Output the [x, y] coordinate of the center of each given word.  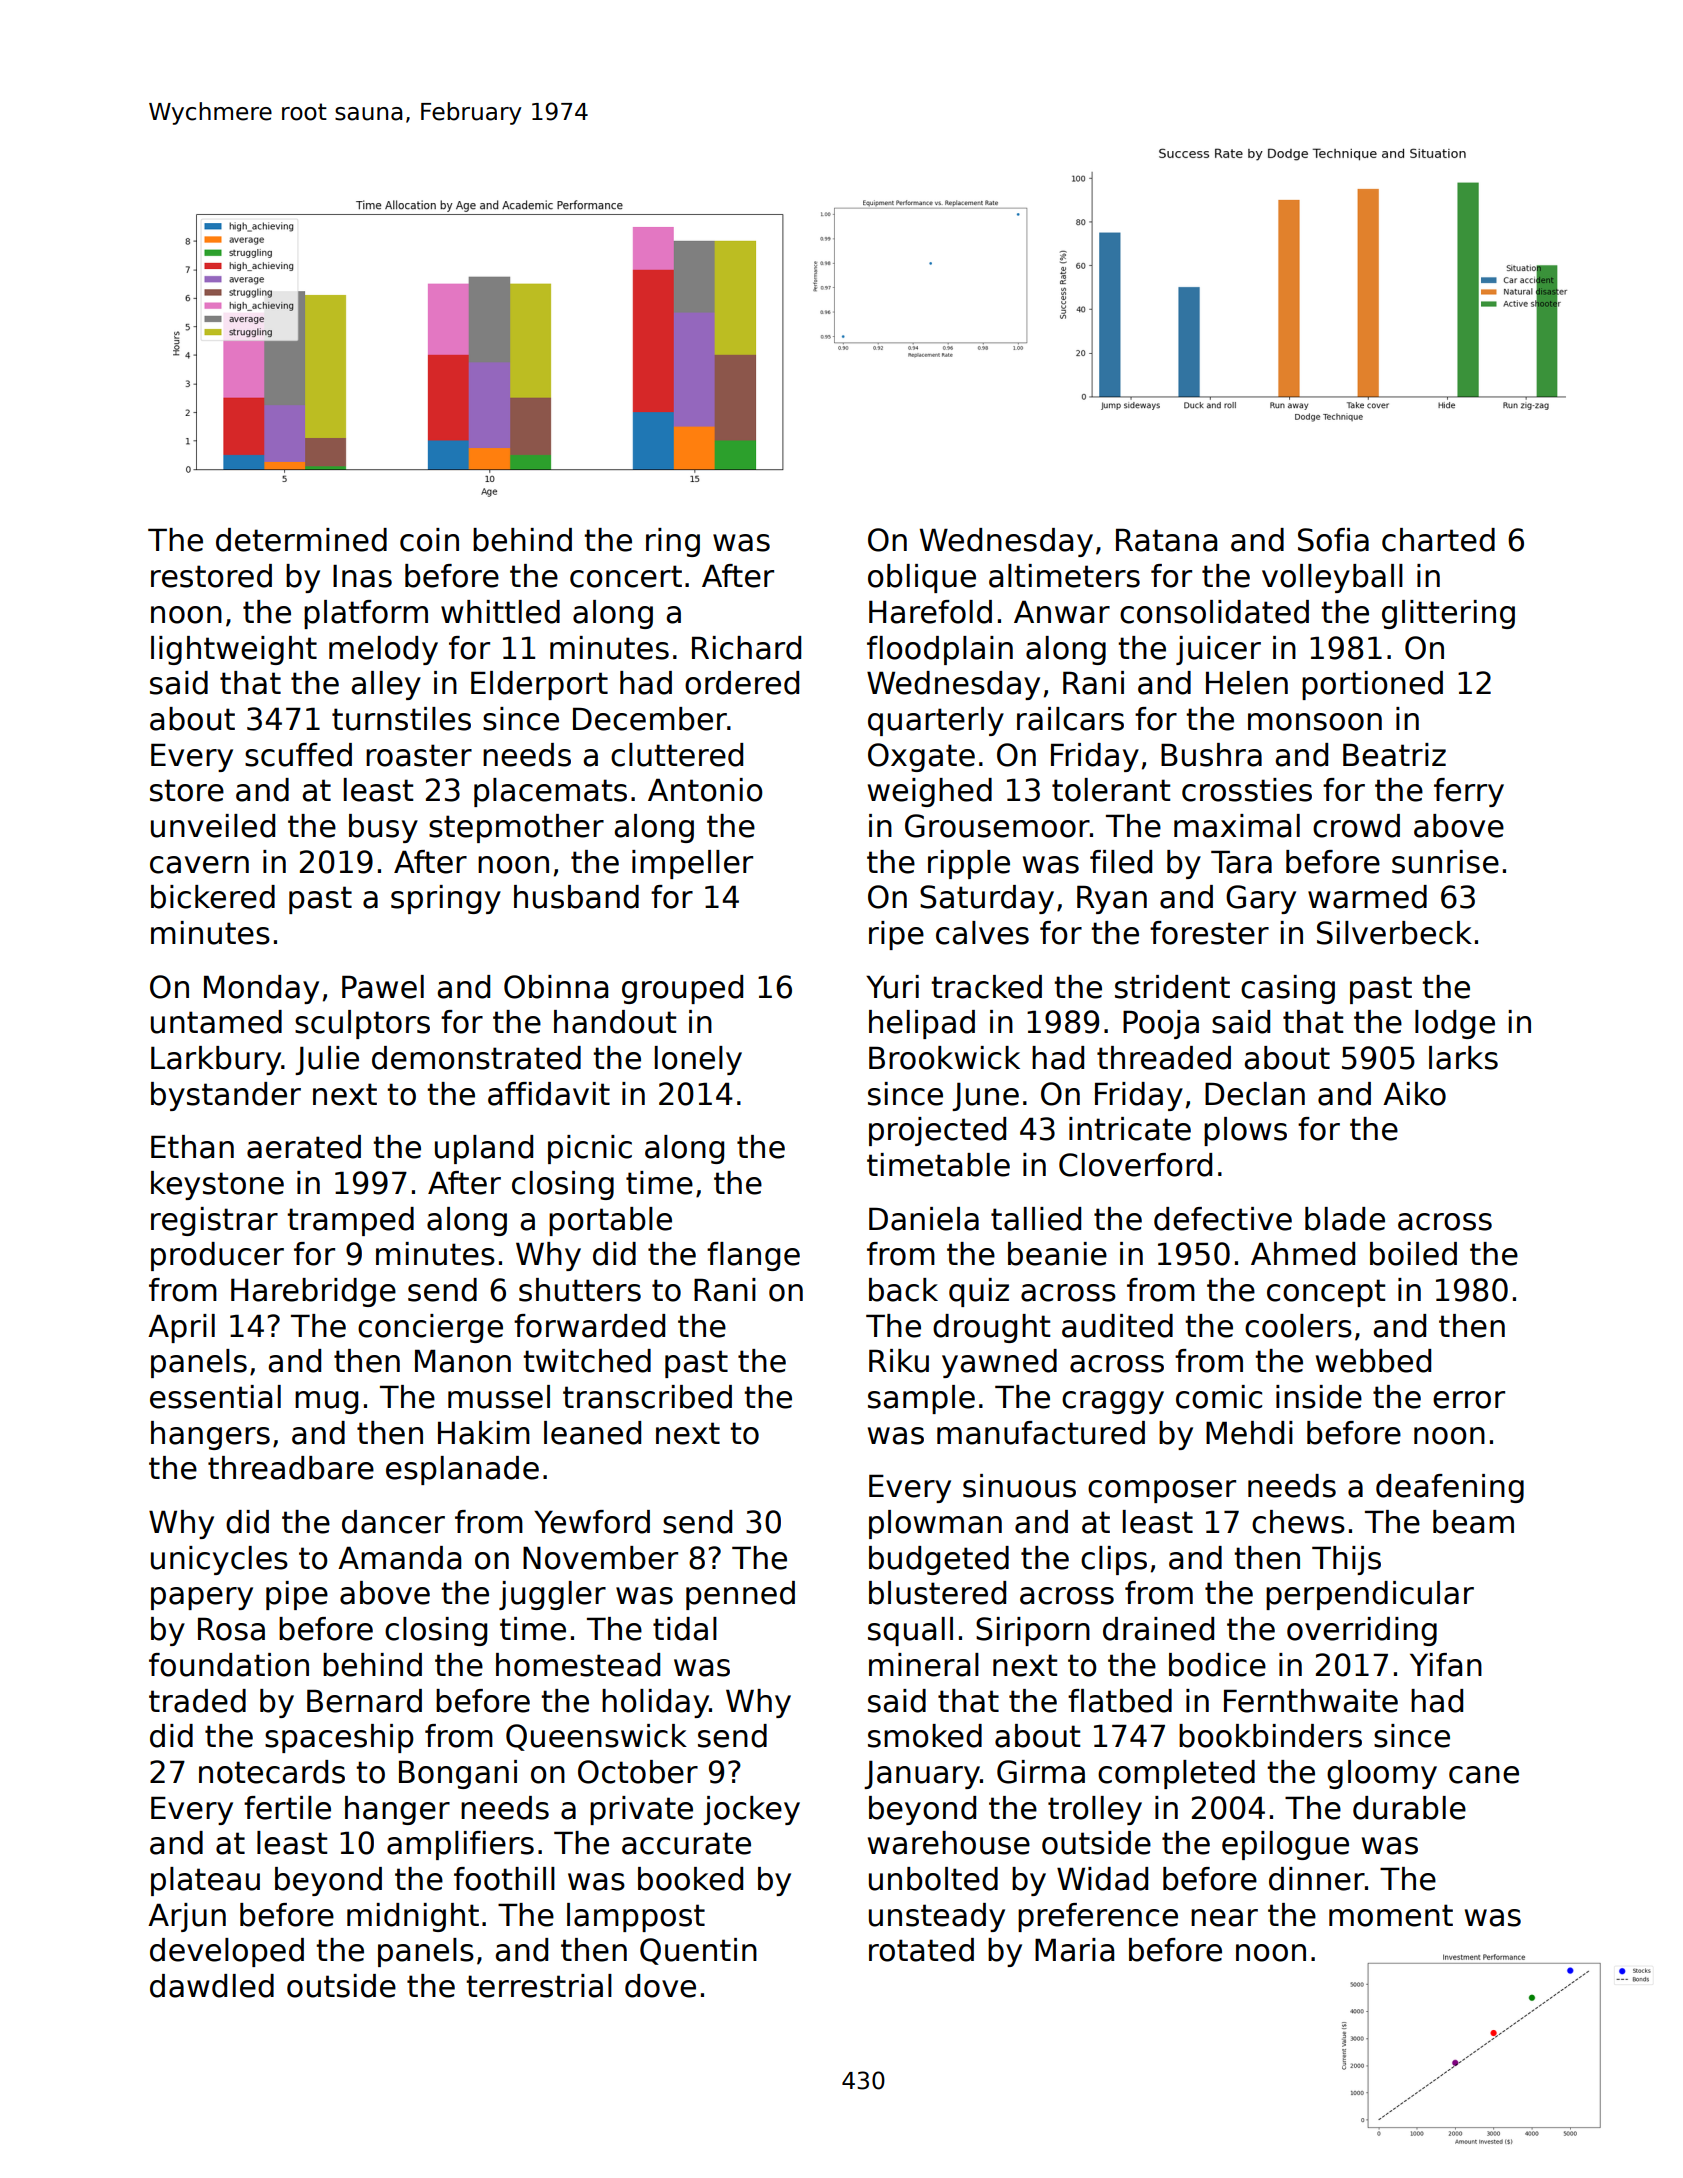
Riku [899, 1361]
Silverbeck [1394, 933]
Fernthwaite [1311, 1701]
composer [1162, 1491]
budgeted [939, 1560]
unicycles [219, 1560]
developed [227, 1952]
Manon [463, 1361]
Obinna [556, 987]
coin [429, 540]
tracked [986, 987]
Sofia [1333, 540]
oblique [922, 578]
